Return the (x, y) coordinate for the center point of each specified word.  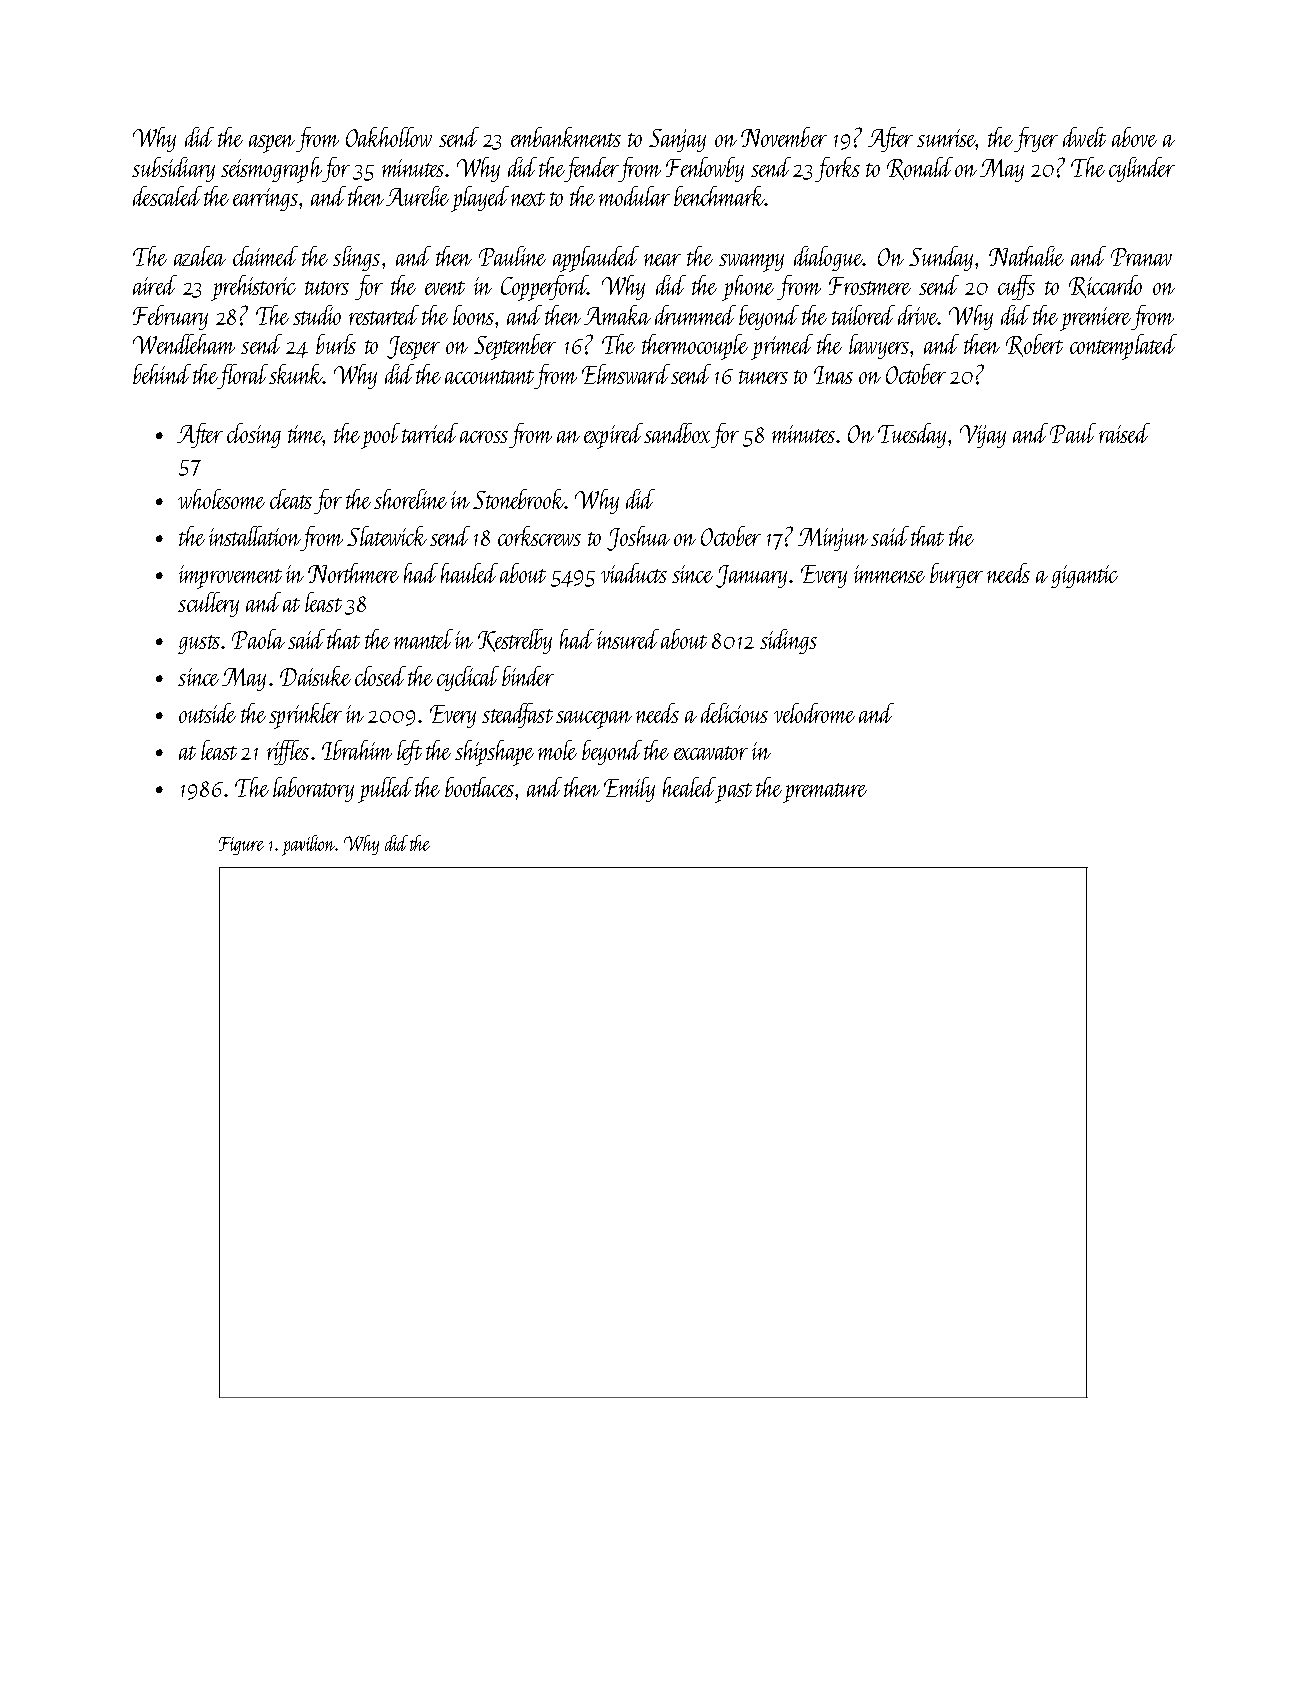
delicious (734, 713)
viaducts (634, 573)
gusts (199, 644)
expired (613, 436)
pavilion (309, 845)
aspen (272, 144)
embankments (566, 137)
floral (243, 376)
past (734, 793)
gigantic (1084, 576)
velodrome (814, 713)
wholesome (221, 499)
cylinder (1142, 169)
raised (1124, 433)
